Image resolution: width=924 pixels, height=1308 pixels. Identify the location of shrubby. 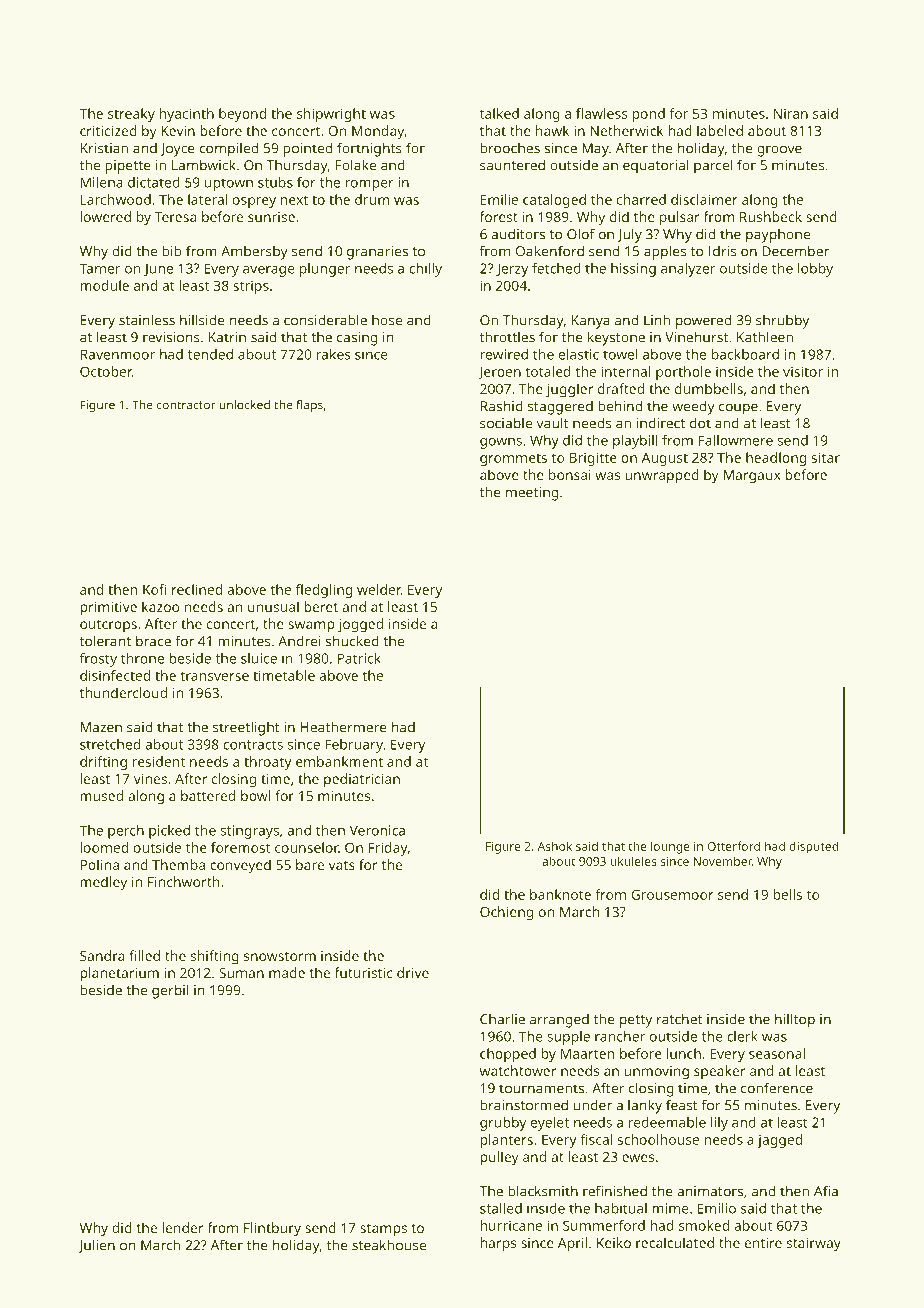
(782, 321).
